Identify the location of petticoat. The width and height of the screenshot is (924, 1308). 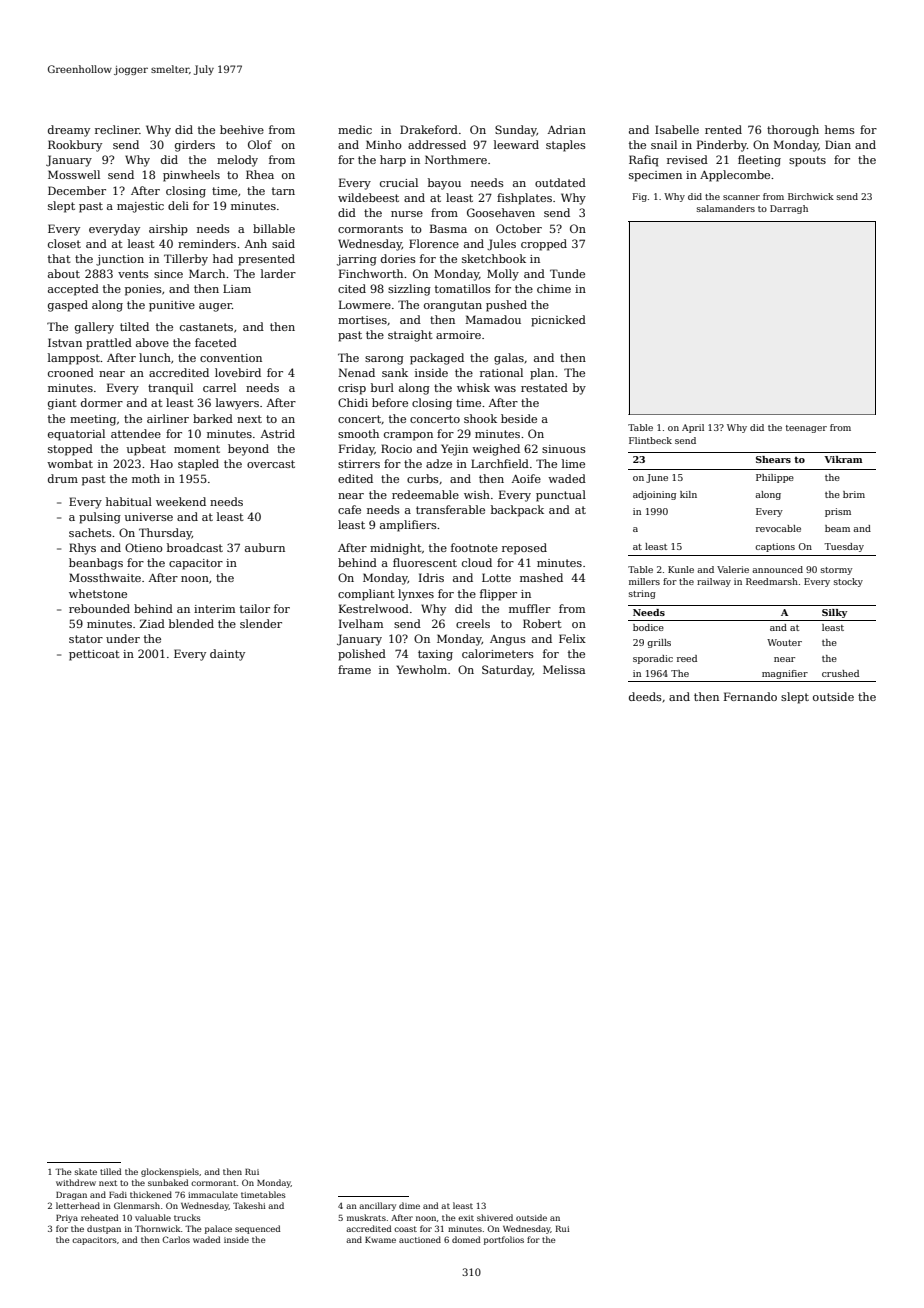
(94, 655).
